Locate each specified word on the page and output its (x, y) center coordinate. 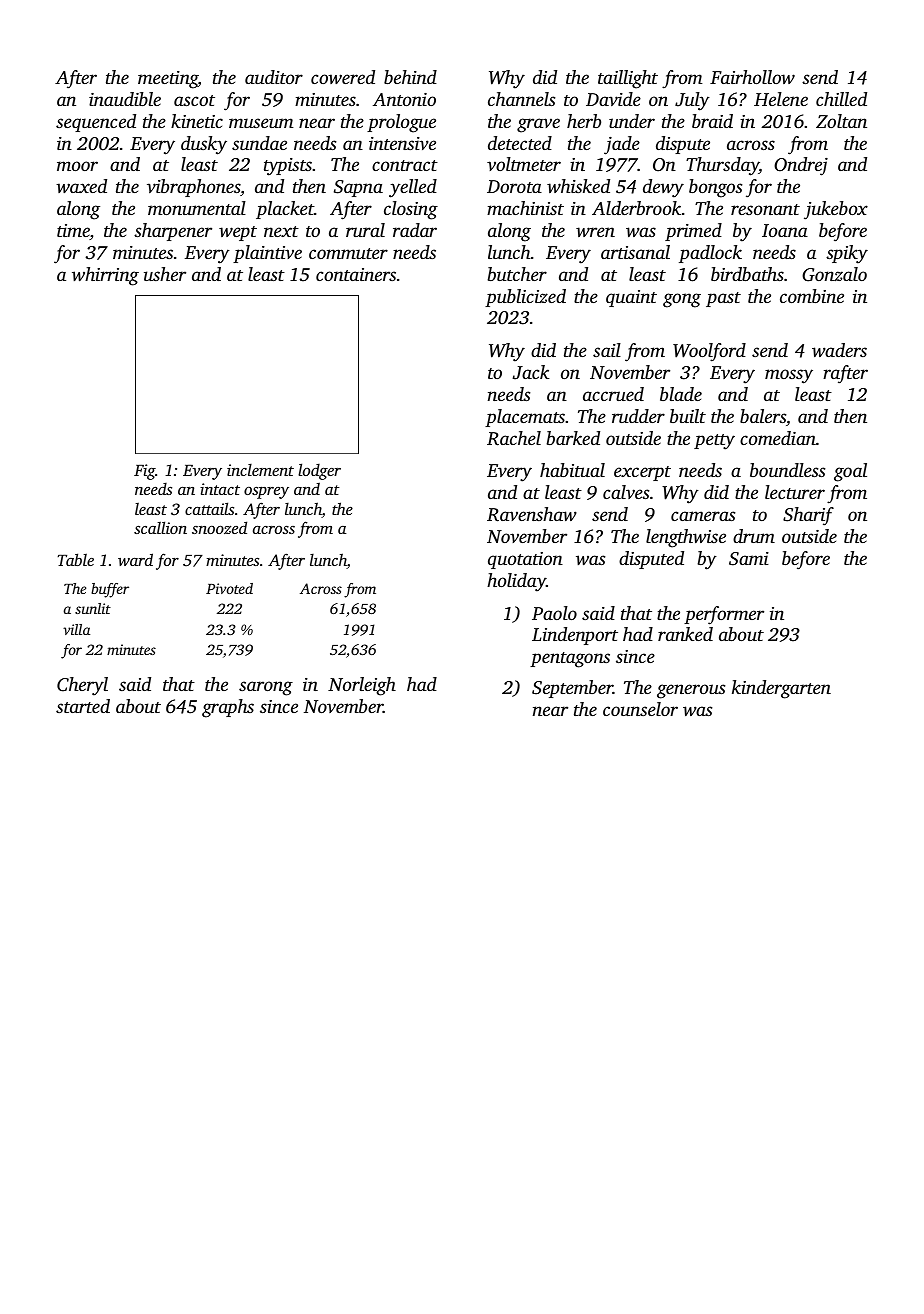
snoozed (219, 527)
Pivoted (229, 588)
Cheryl (82, 686)
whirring (105, 276)
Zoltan (841, 121)
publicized (525, 298)
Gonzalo (834, 274)
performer (724, 615)
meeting (168, 80)
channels (521, 99)
